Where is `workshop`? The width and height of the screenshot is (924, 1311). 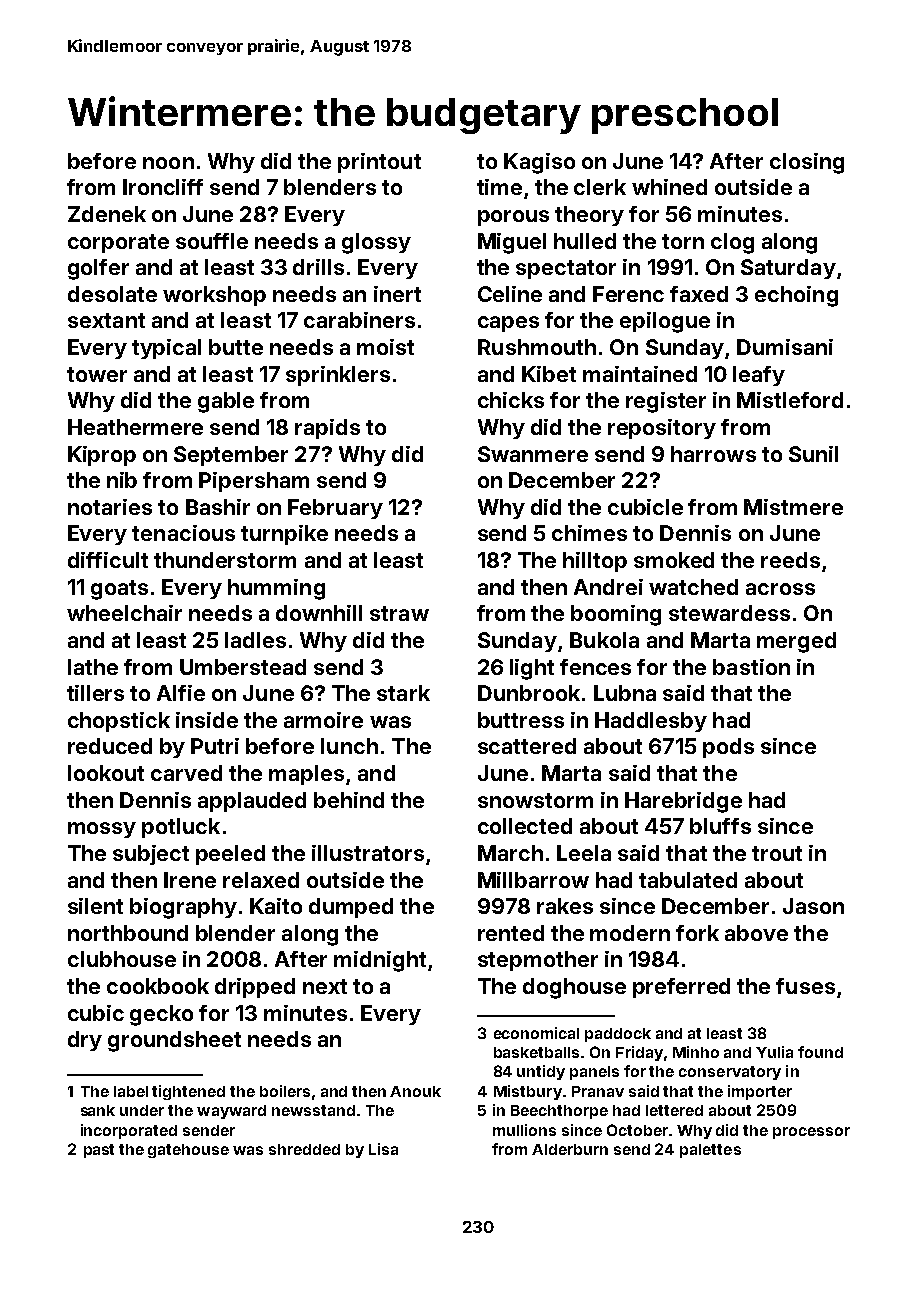
workshop is located at coordinates (214, 296).
